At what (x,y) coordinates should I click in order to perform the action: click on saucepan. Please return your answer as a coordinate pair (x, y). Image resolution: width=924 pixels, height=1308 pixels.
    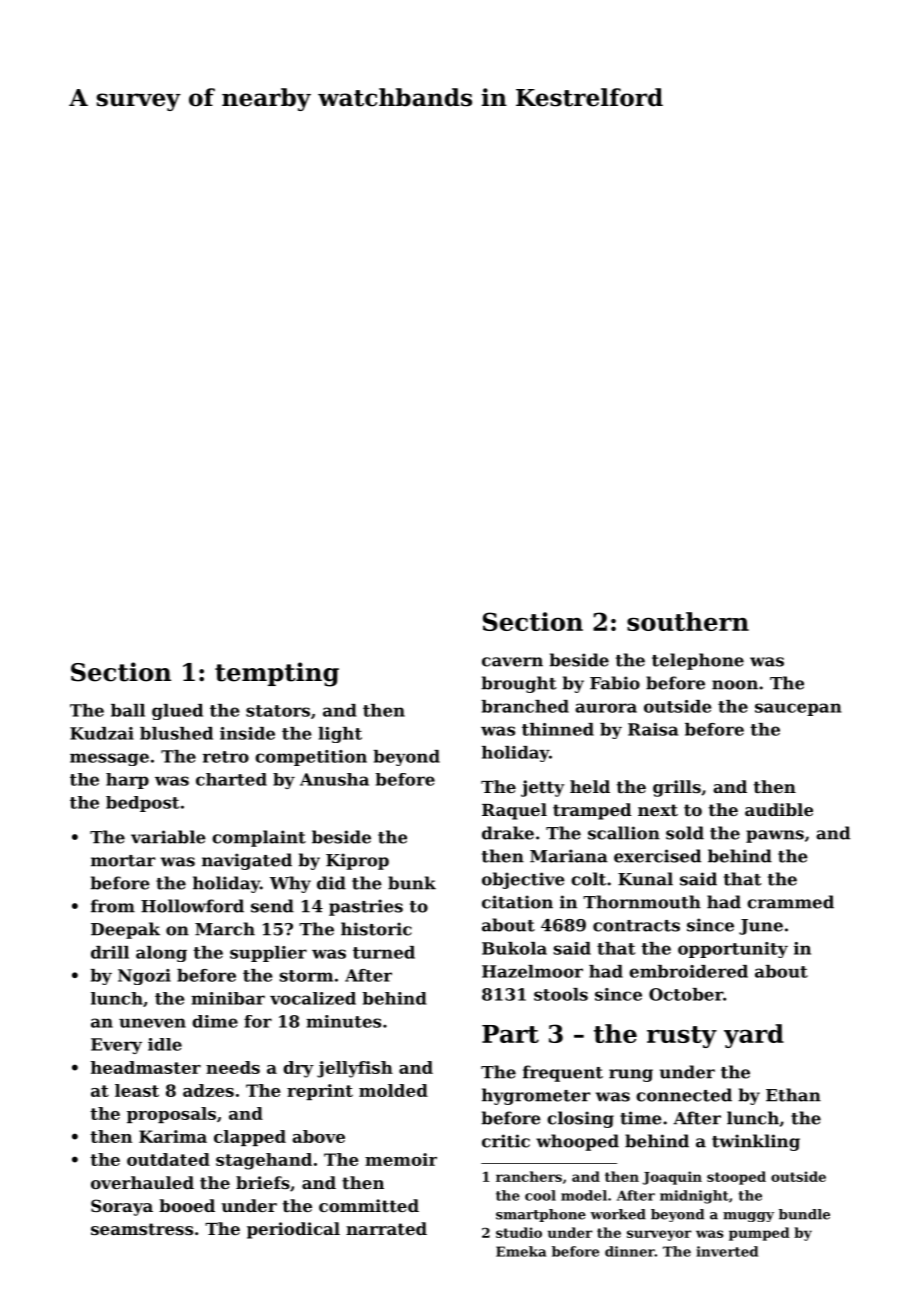
    Looking at the image, I should click on (798, 709).
